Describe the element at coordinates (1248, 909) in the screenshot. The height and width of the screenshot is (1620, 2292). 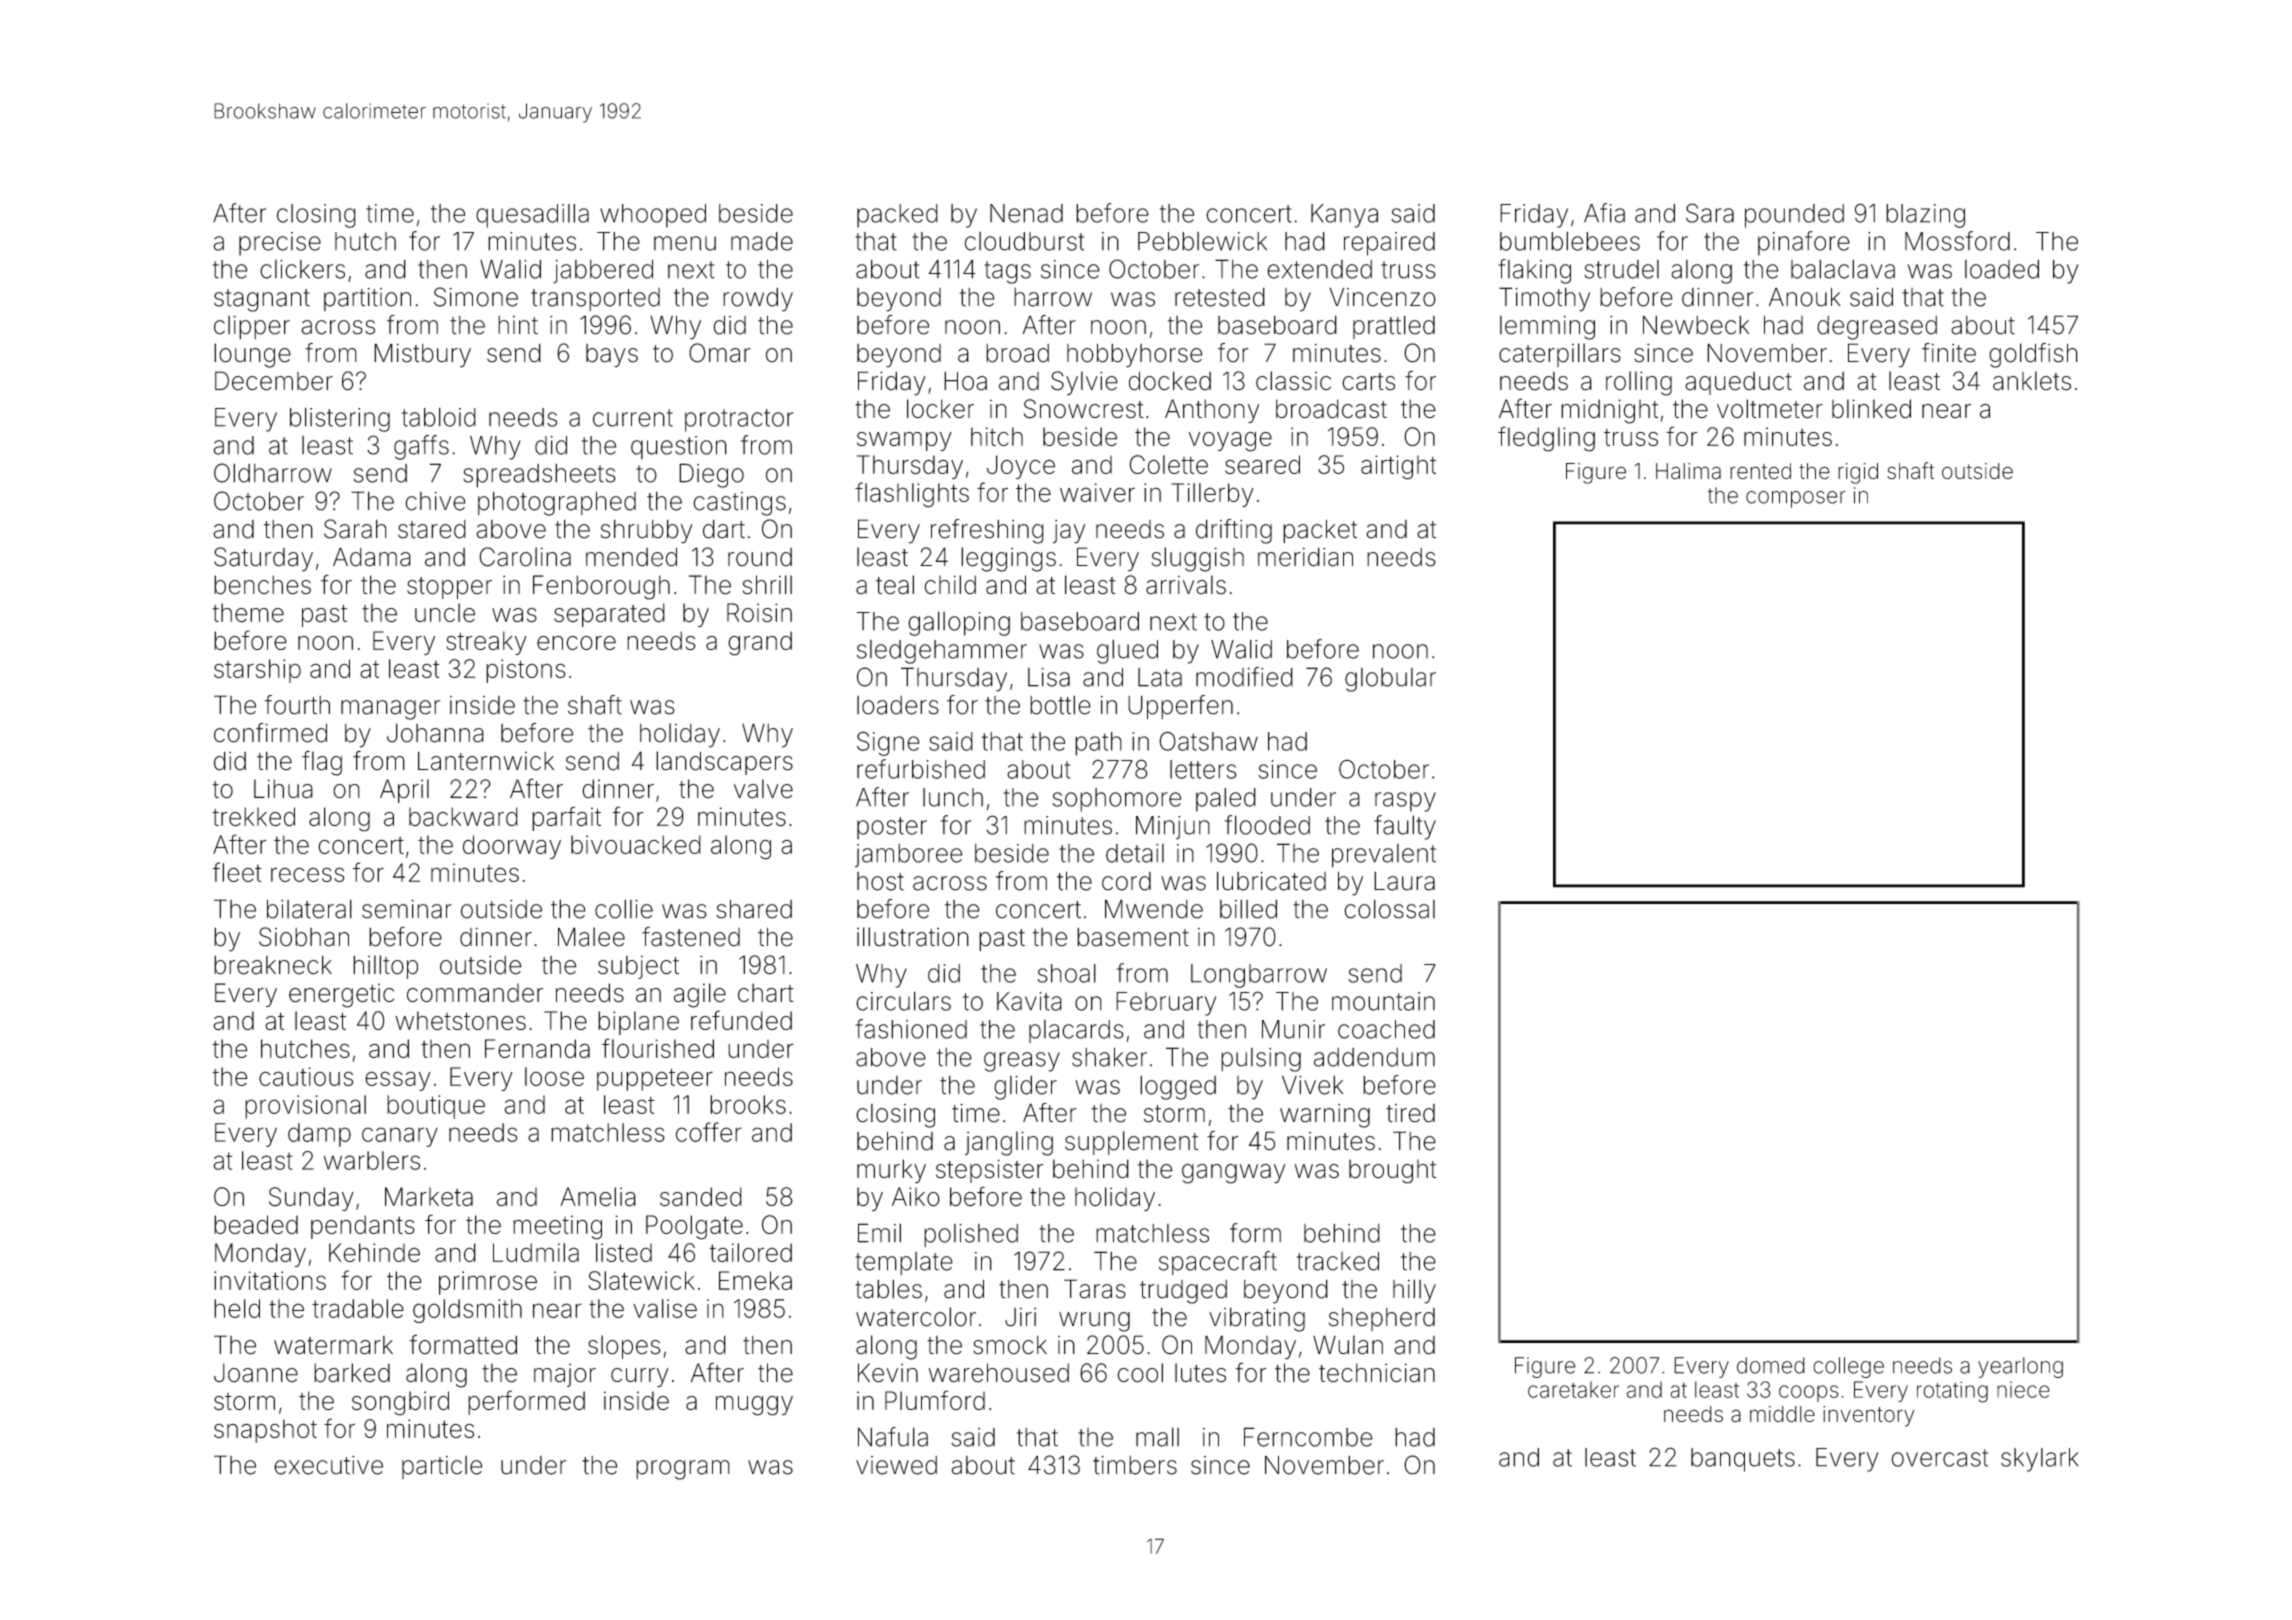
I see `billed` at that location.
